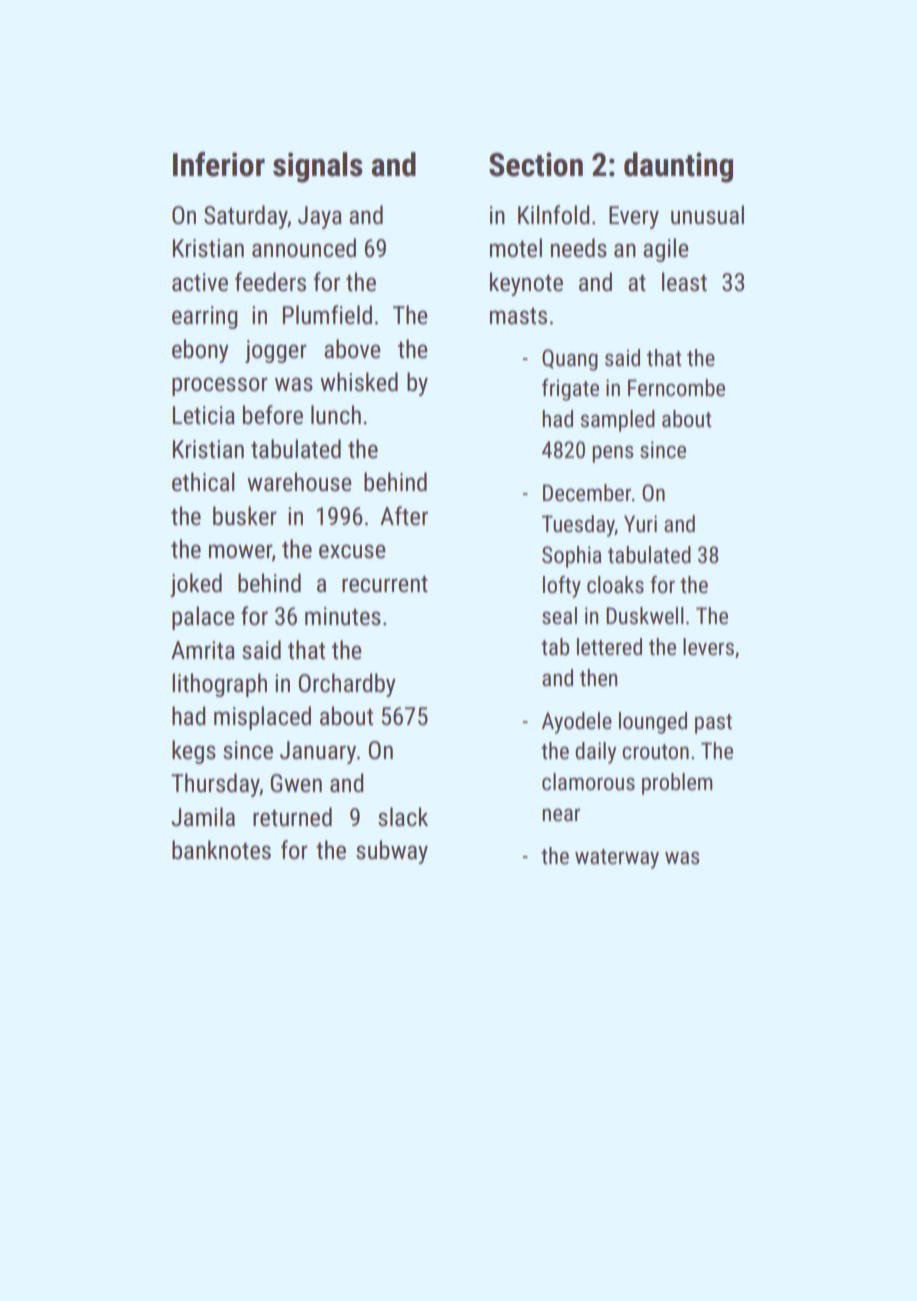 This image has width=917, height=1301. What do you see at coordinates (678, 167) in the image?
I see `daunting` at bounding box center [678, 167].
